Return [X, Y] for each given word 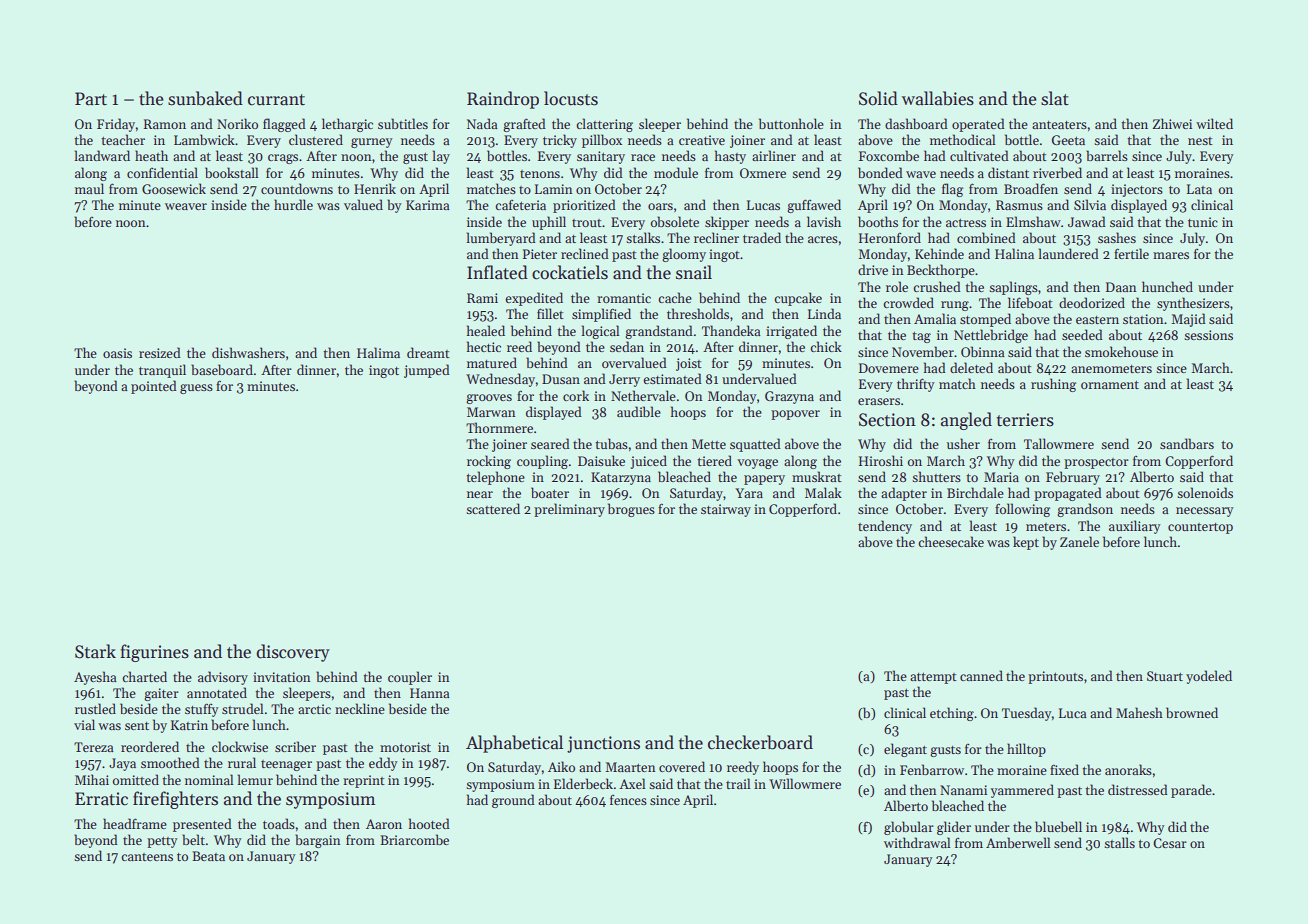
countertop [1200, 528]
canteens [147, 857]
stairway [726, 510]
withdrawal [917, 842]
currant [276, 100]
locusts [571, 98]
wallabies [938, 98]
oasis [117, 353]
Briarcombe [414, 839]
